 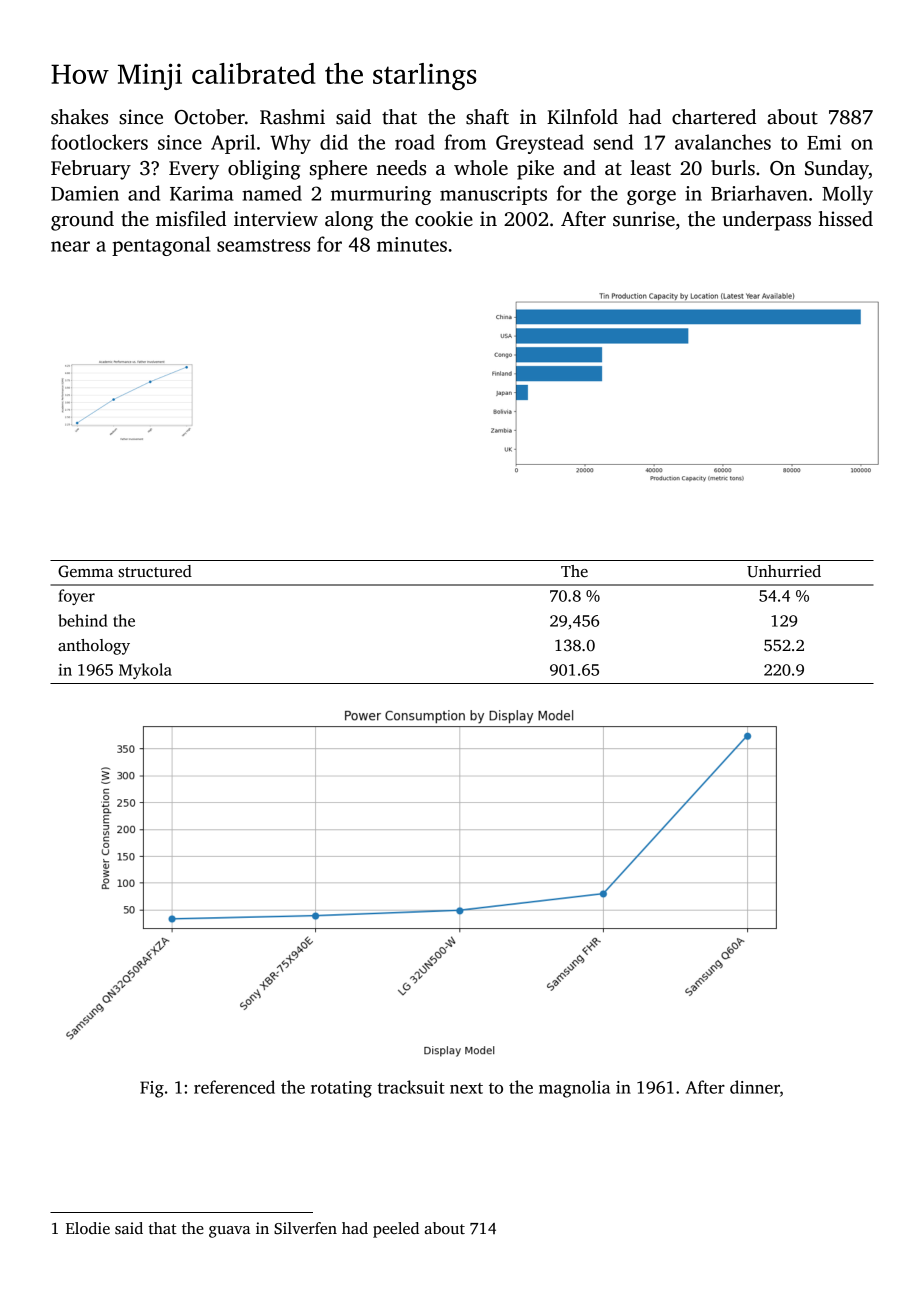 I want to click on Kilnfold, so click(x=582, y=117).
